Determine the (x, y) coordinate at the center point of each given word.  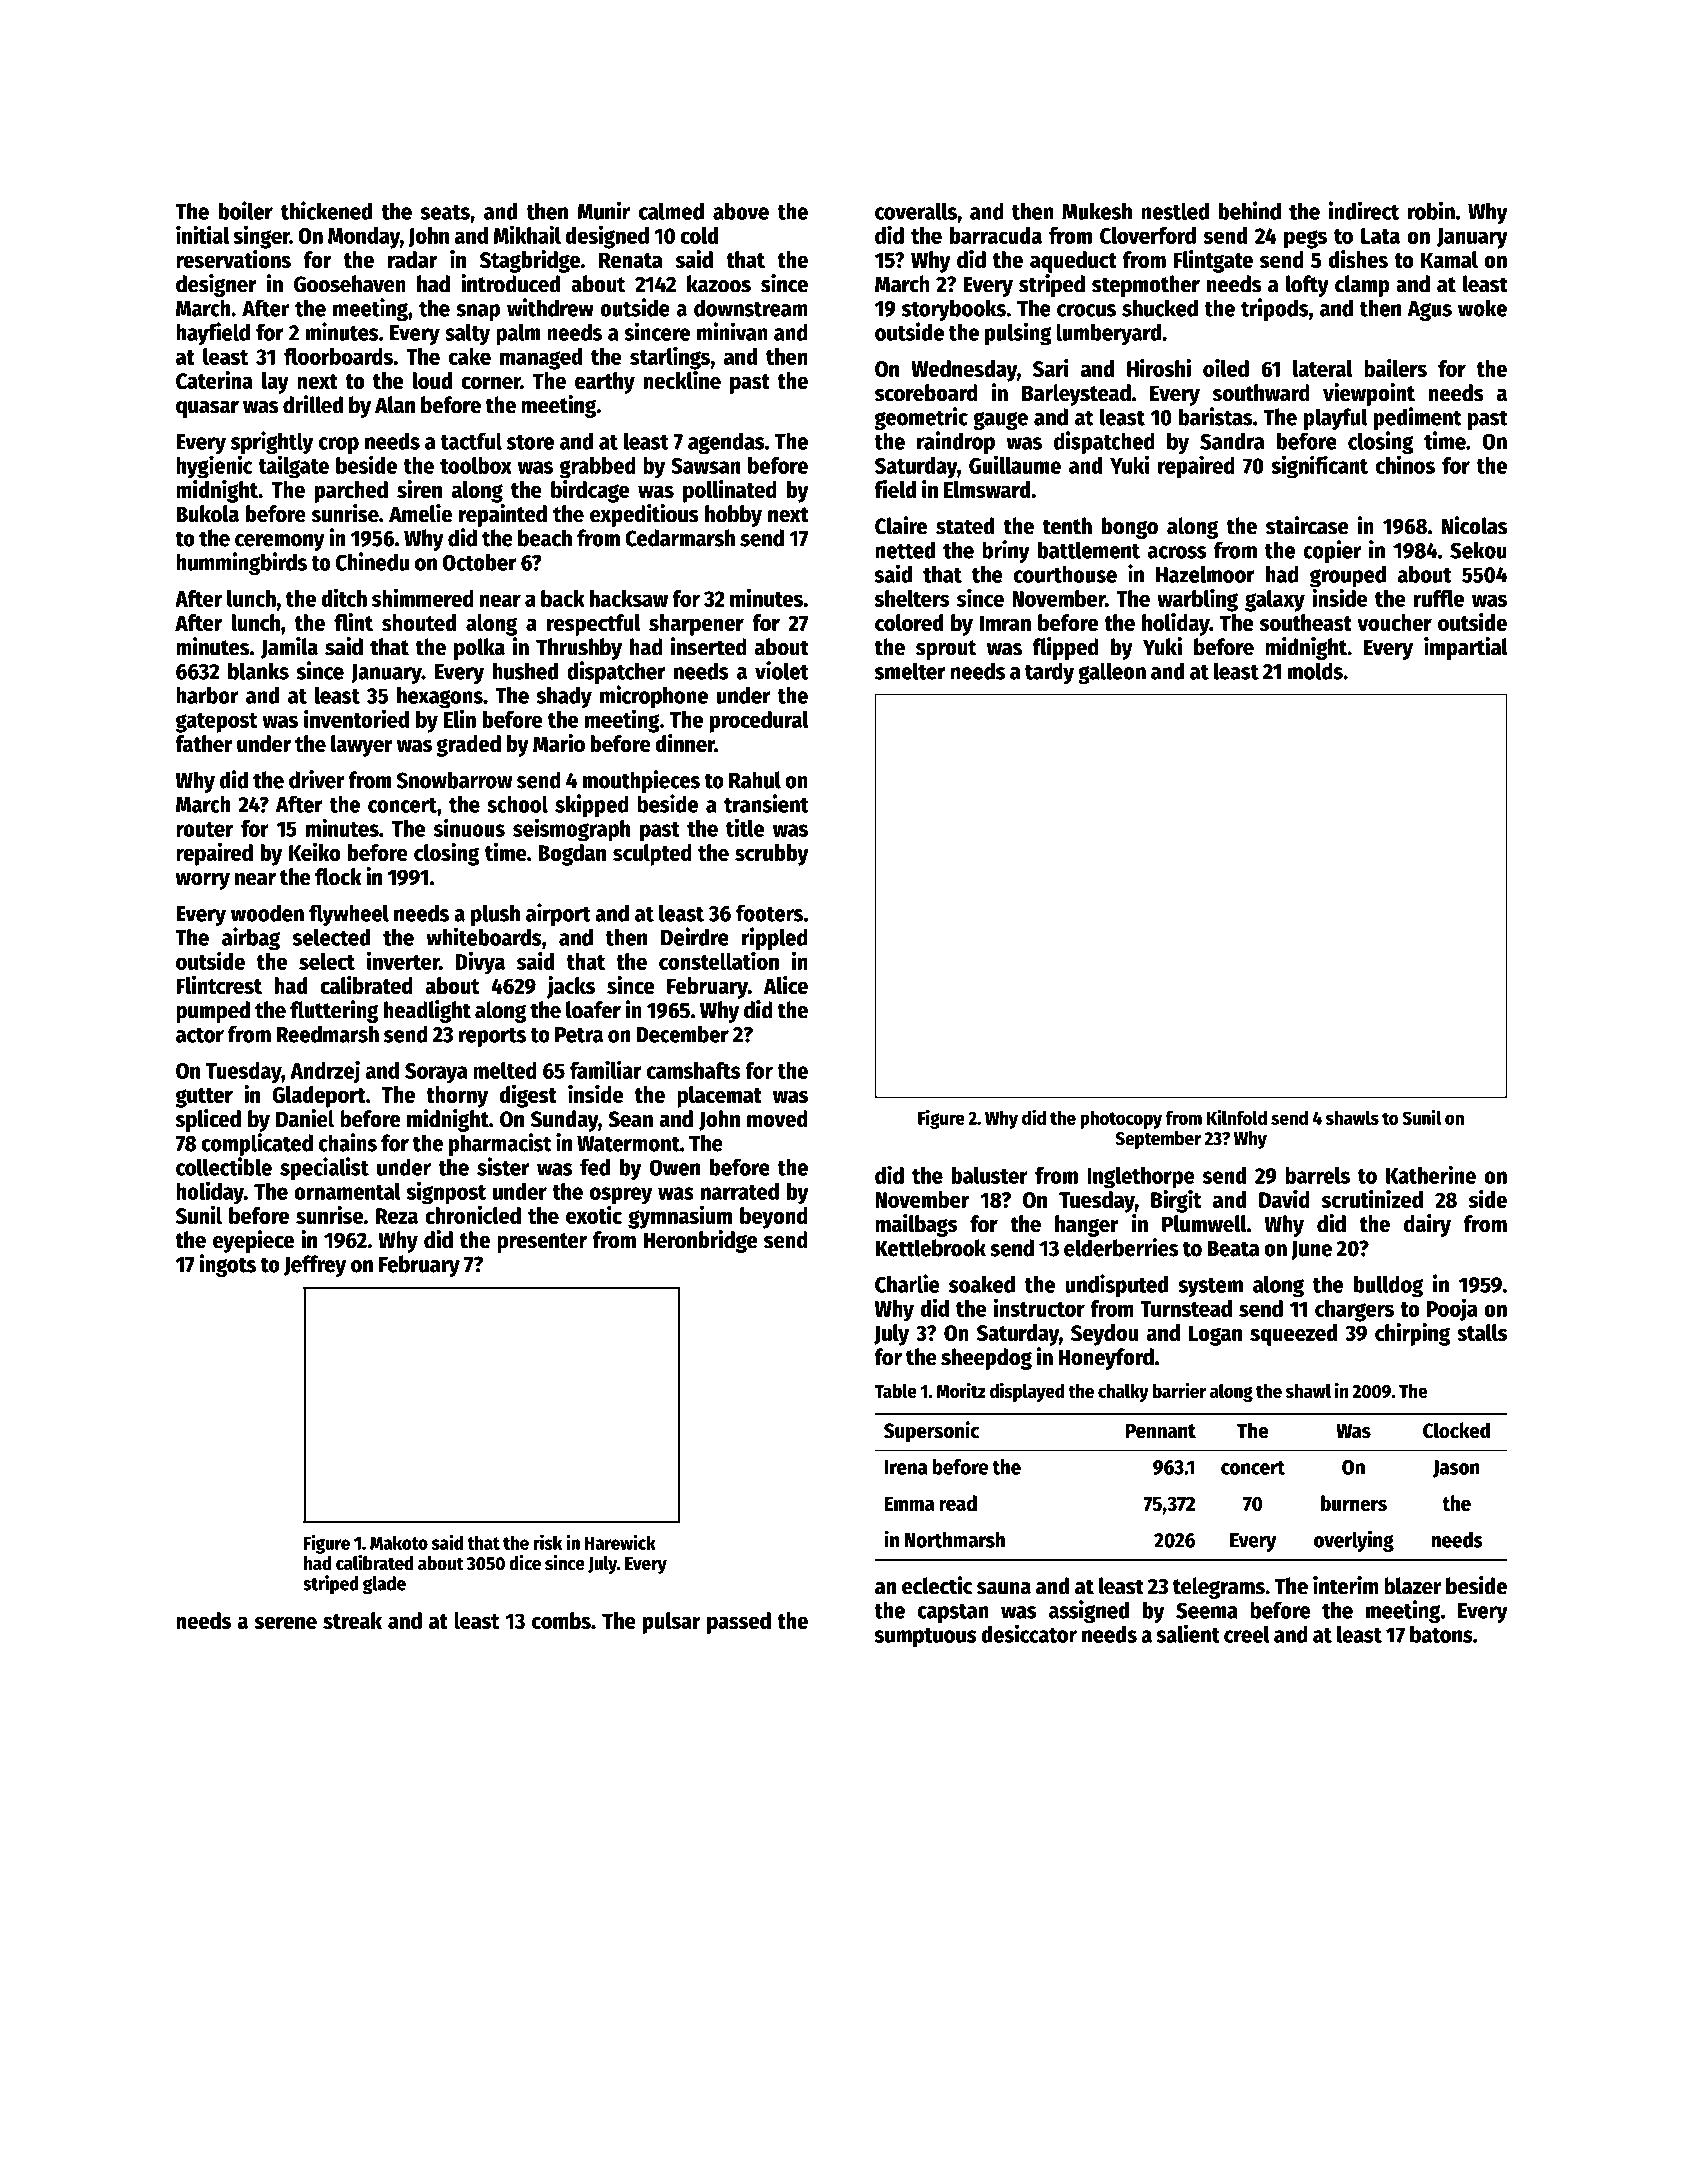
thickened (326, 210)
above (741, 211)
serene (285, 1622)
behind (1249, 210)
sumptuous (926, 1638)
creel (1247, 1634)
